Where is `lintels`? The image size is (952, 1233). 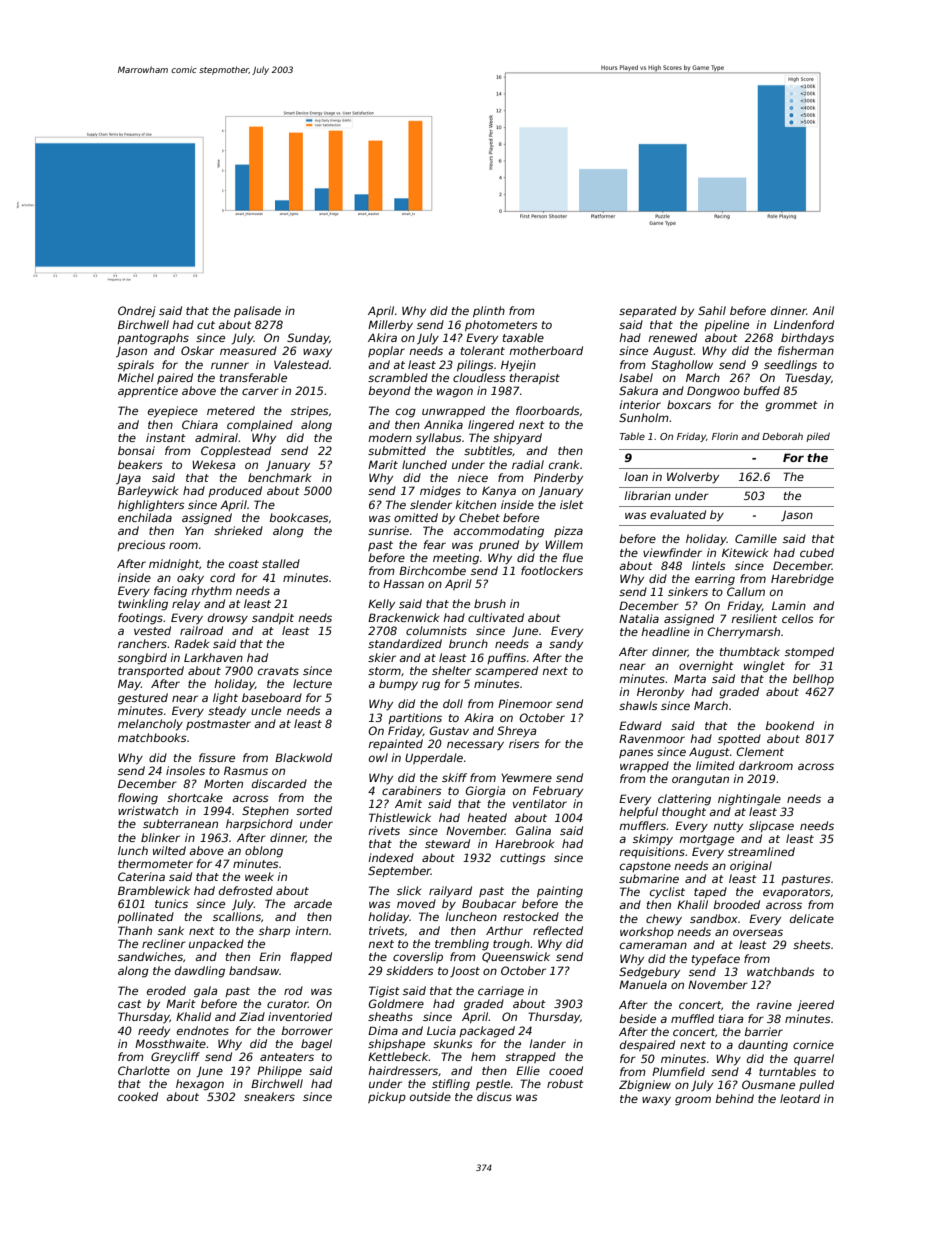
lintels is located at coordinates (709, 565).
